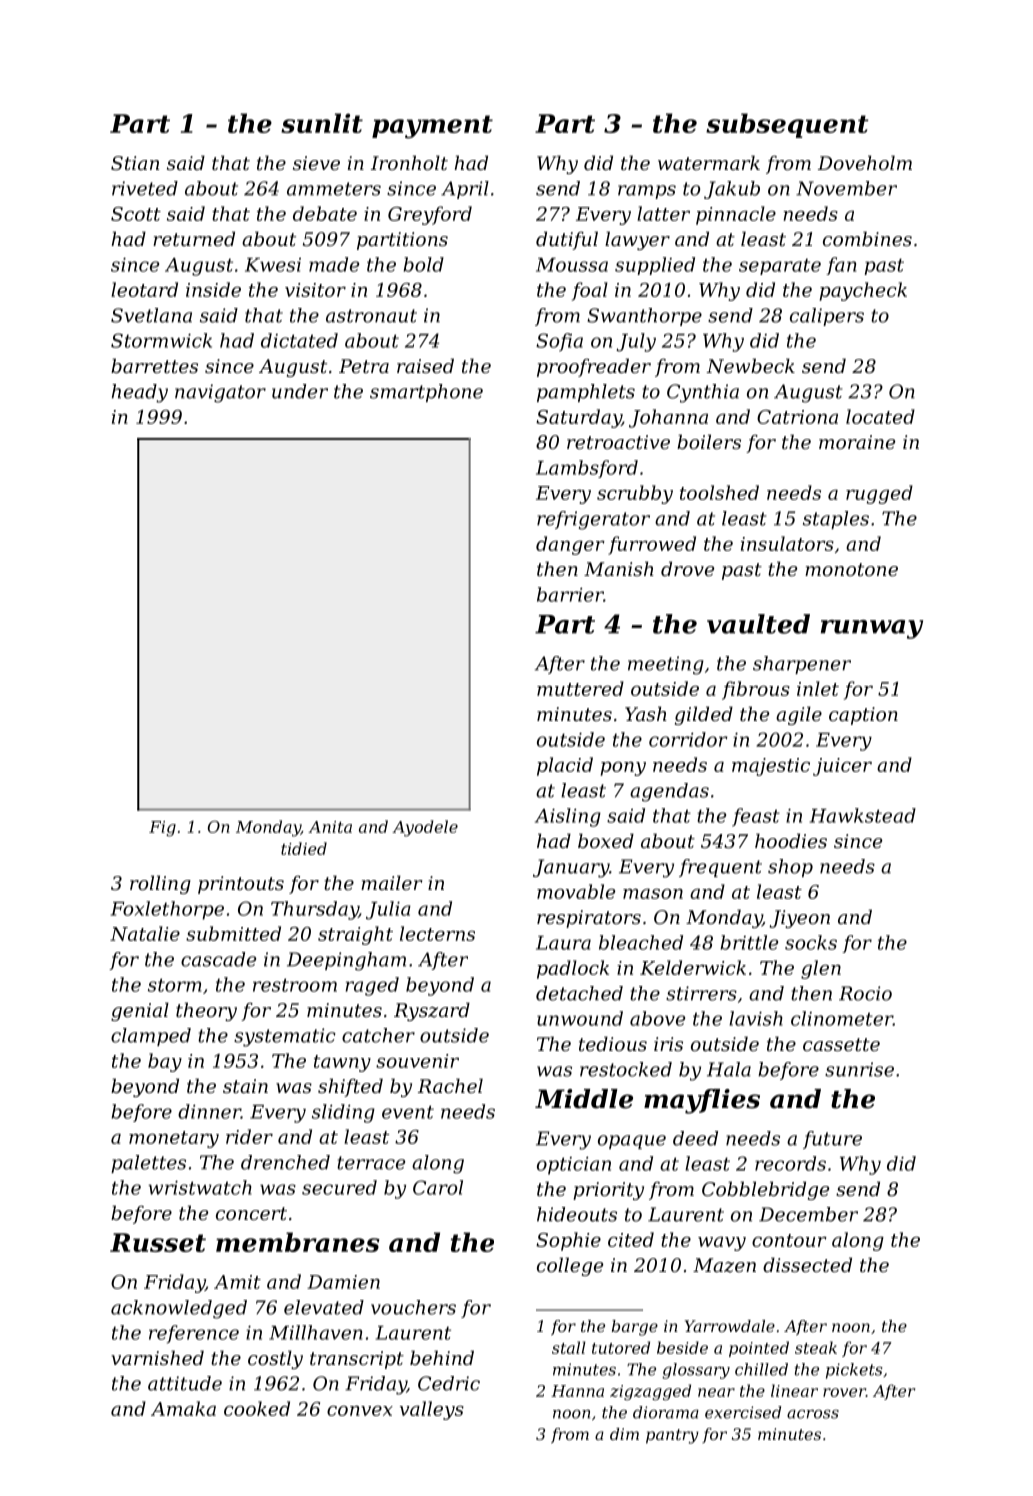 This document has height=1496, width=1033. What do you see at coordinates (162, 829) in the document?
I see `Fig` at bounding box center [162, 829].
